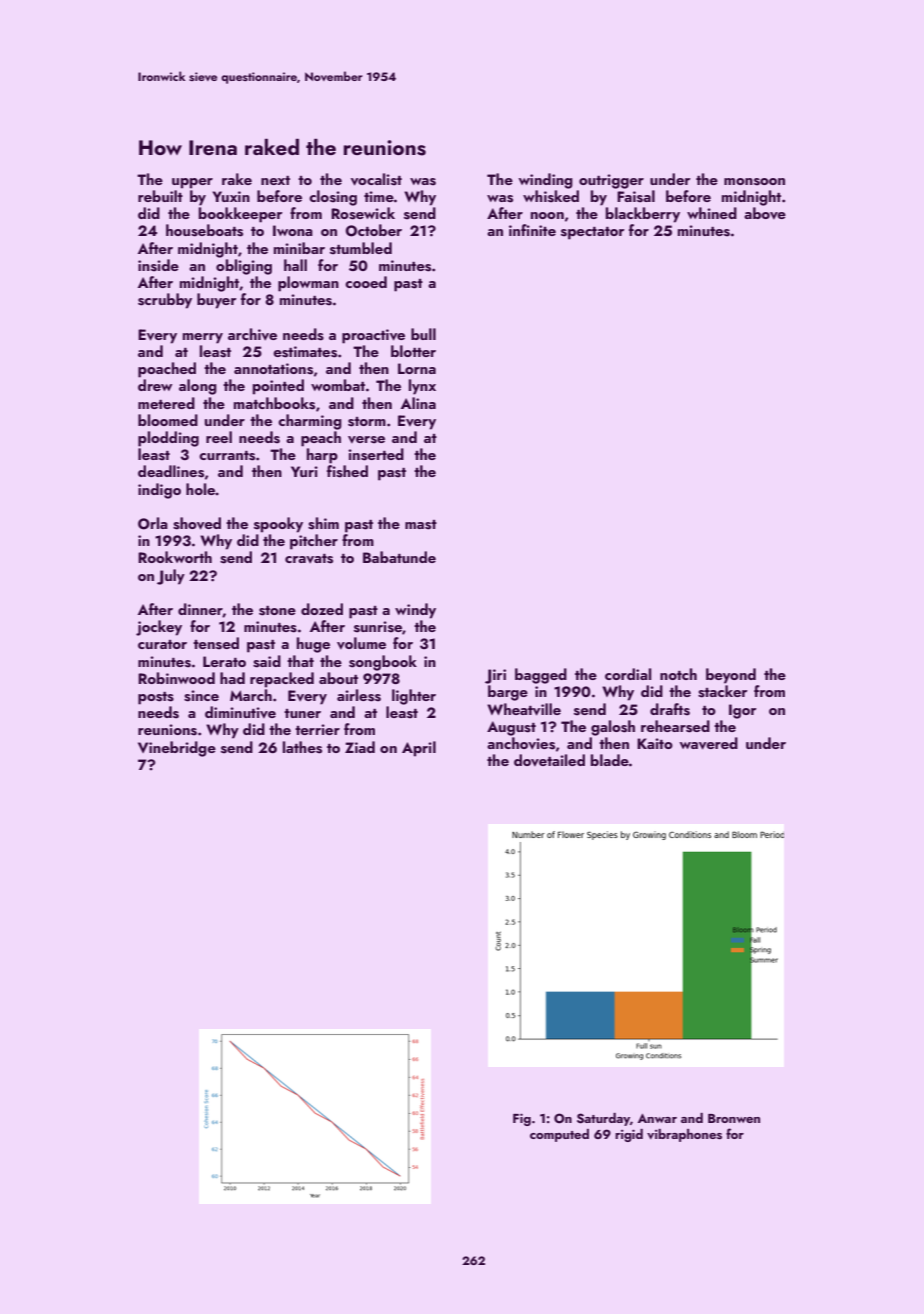 The image size is (924, 1314). What do you see at coordinates (545, 181) in the page?
I see `winding` at bounding box center [545, 181].
